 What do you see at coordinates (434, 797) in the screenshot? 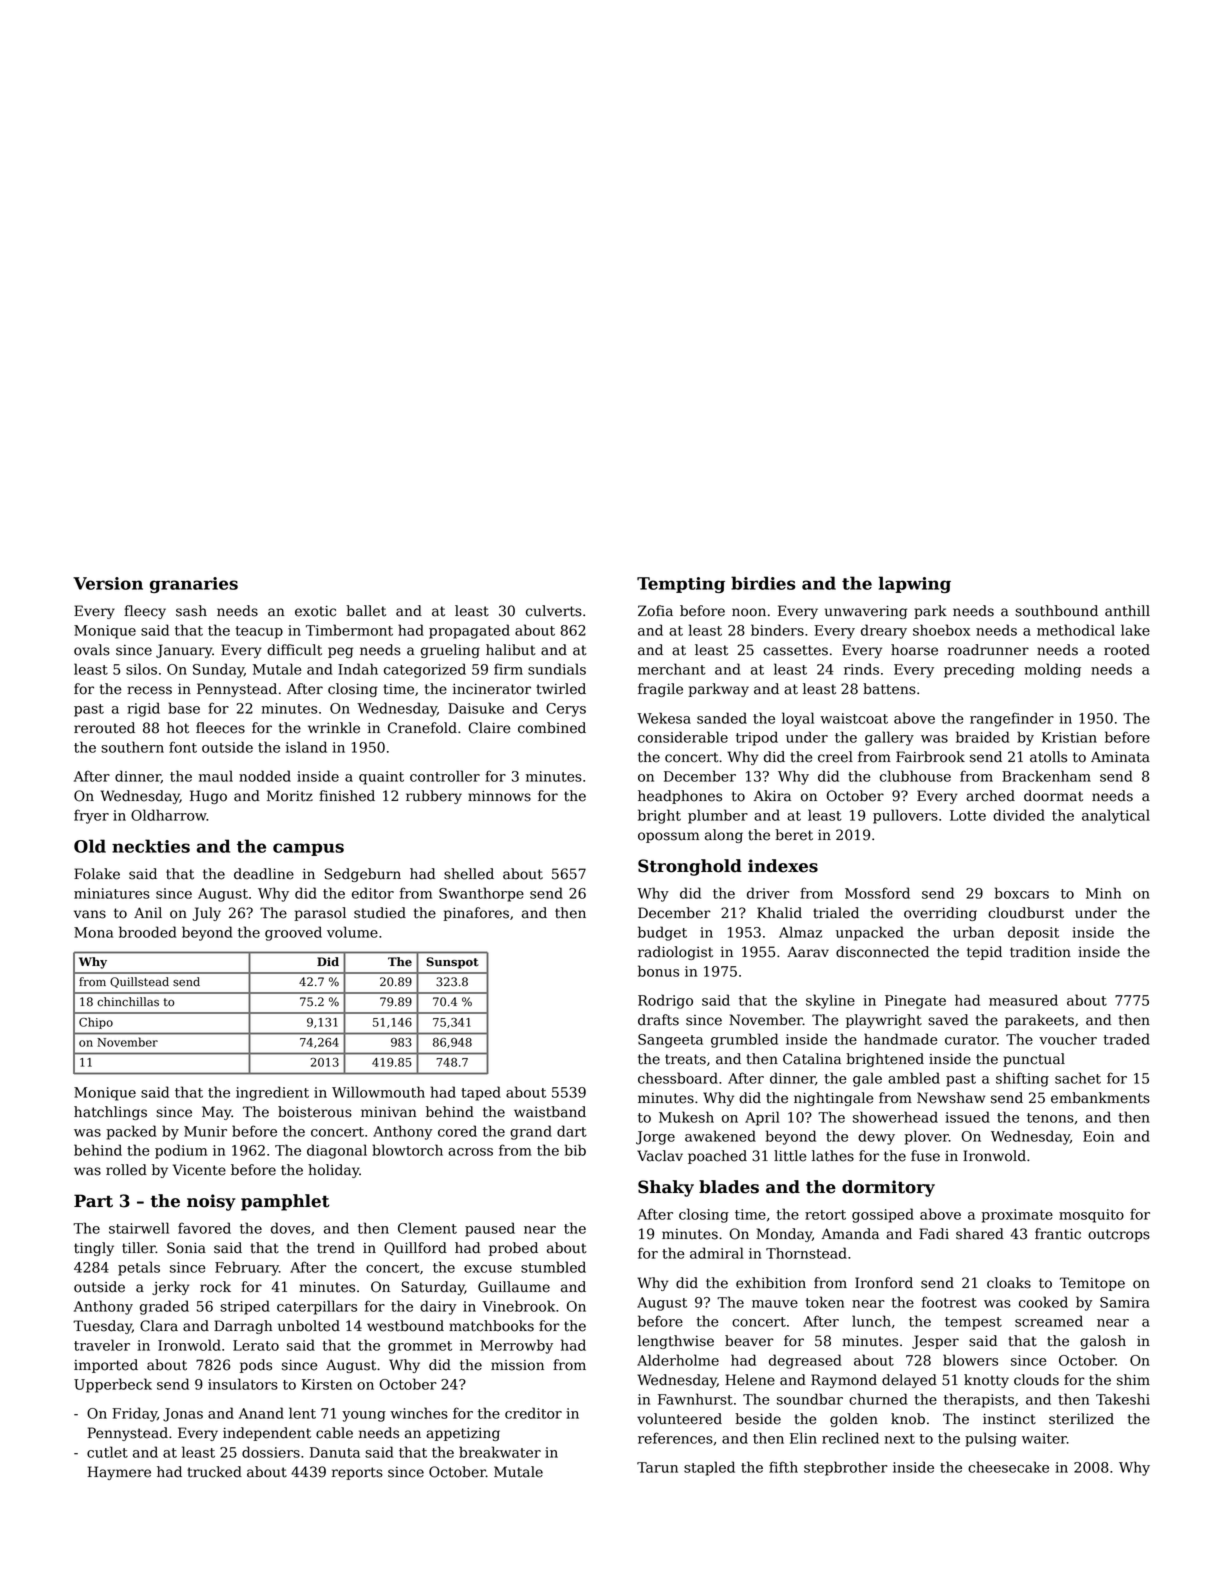
I see `rubbery` at bounding box center [434, 797].
